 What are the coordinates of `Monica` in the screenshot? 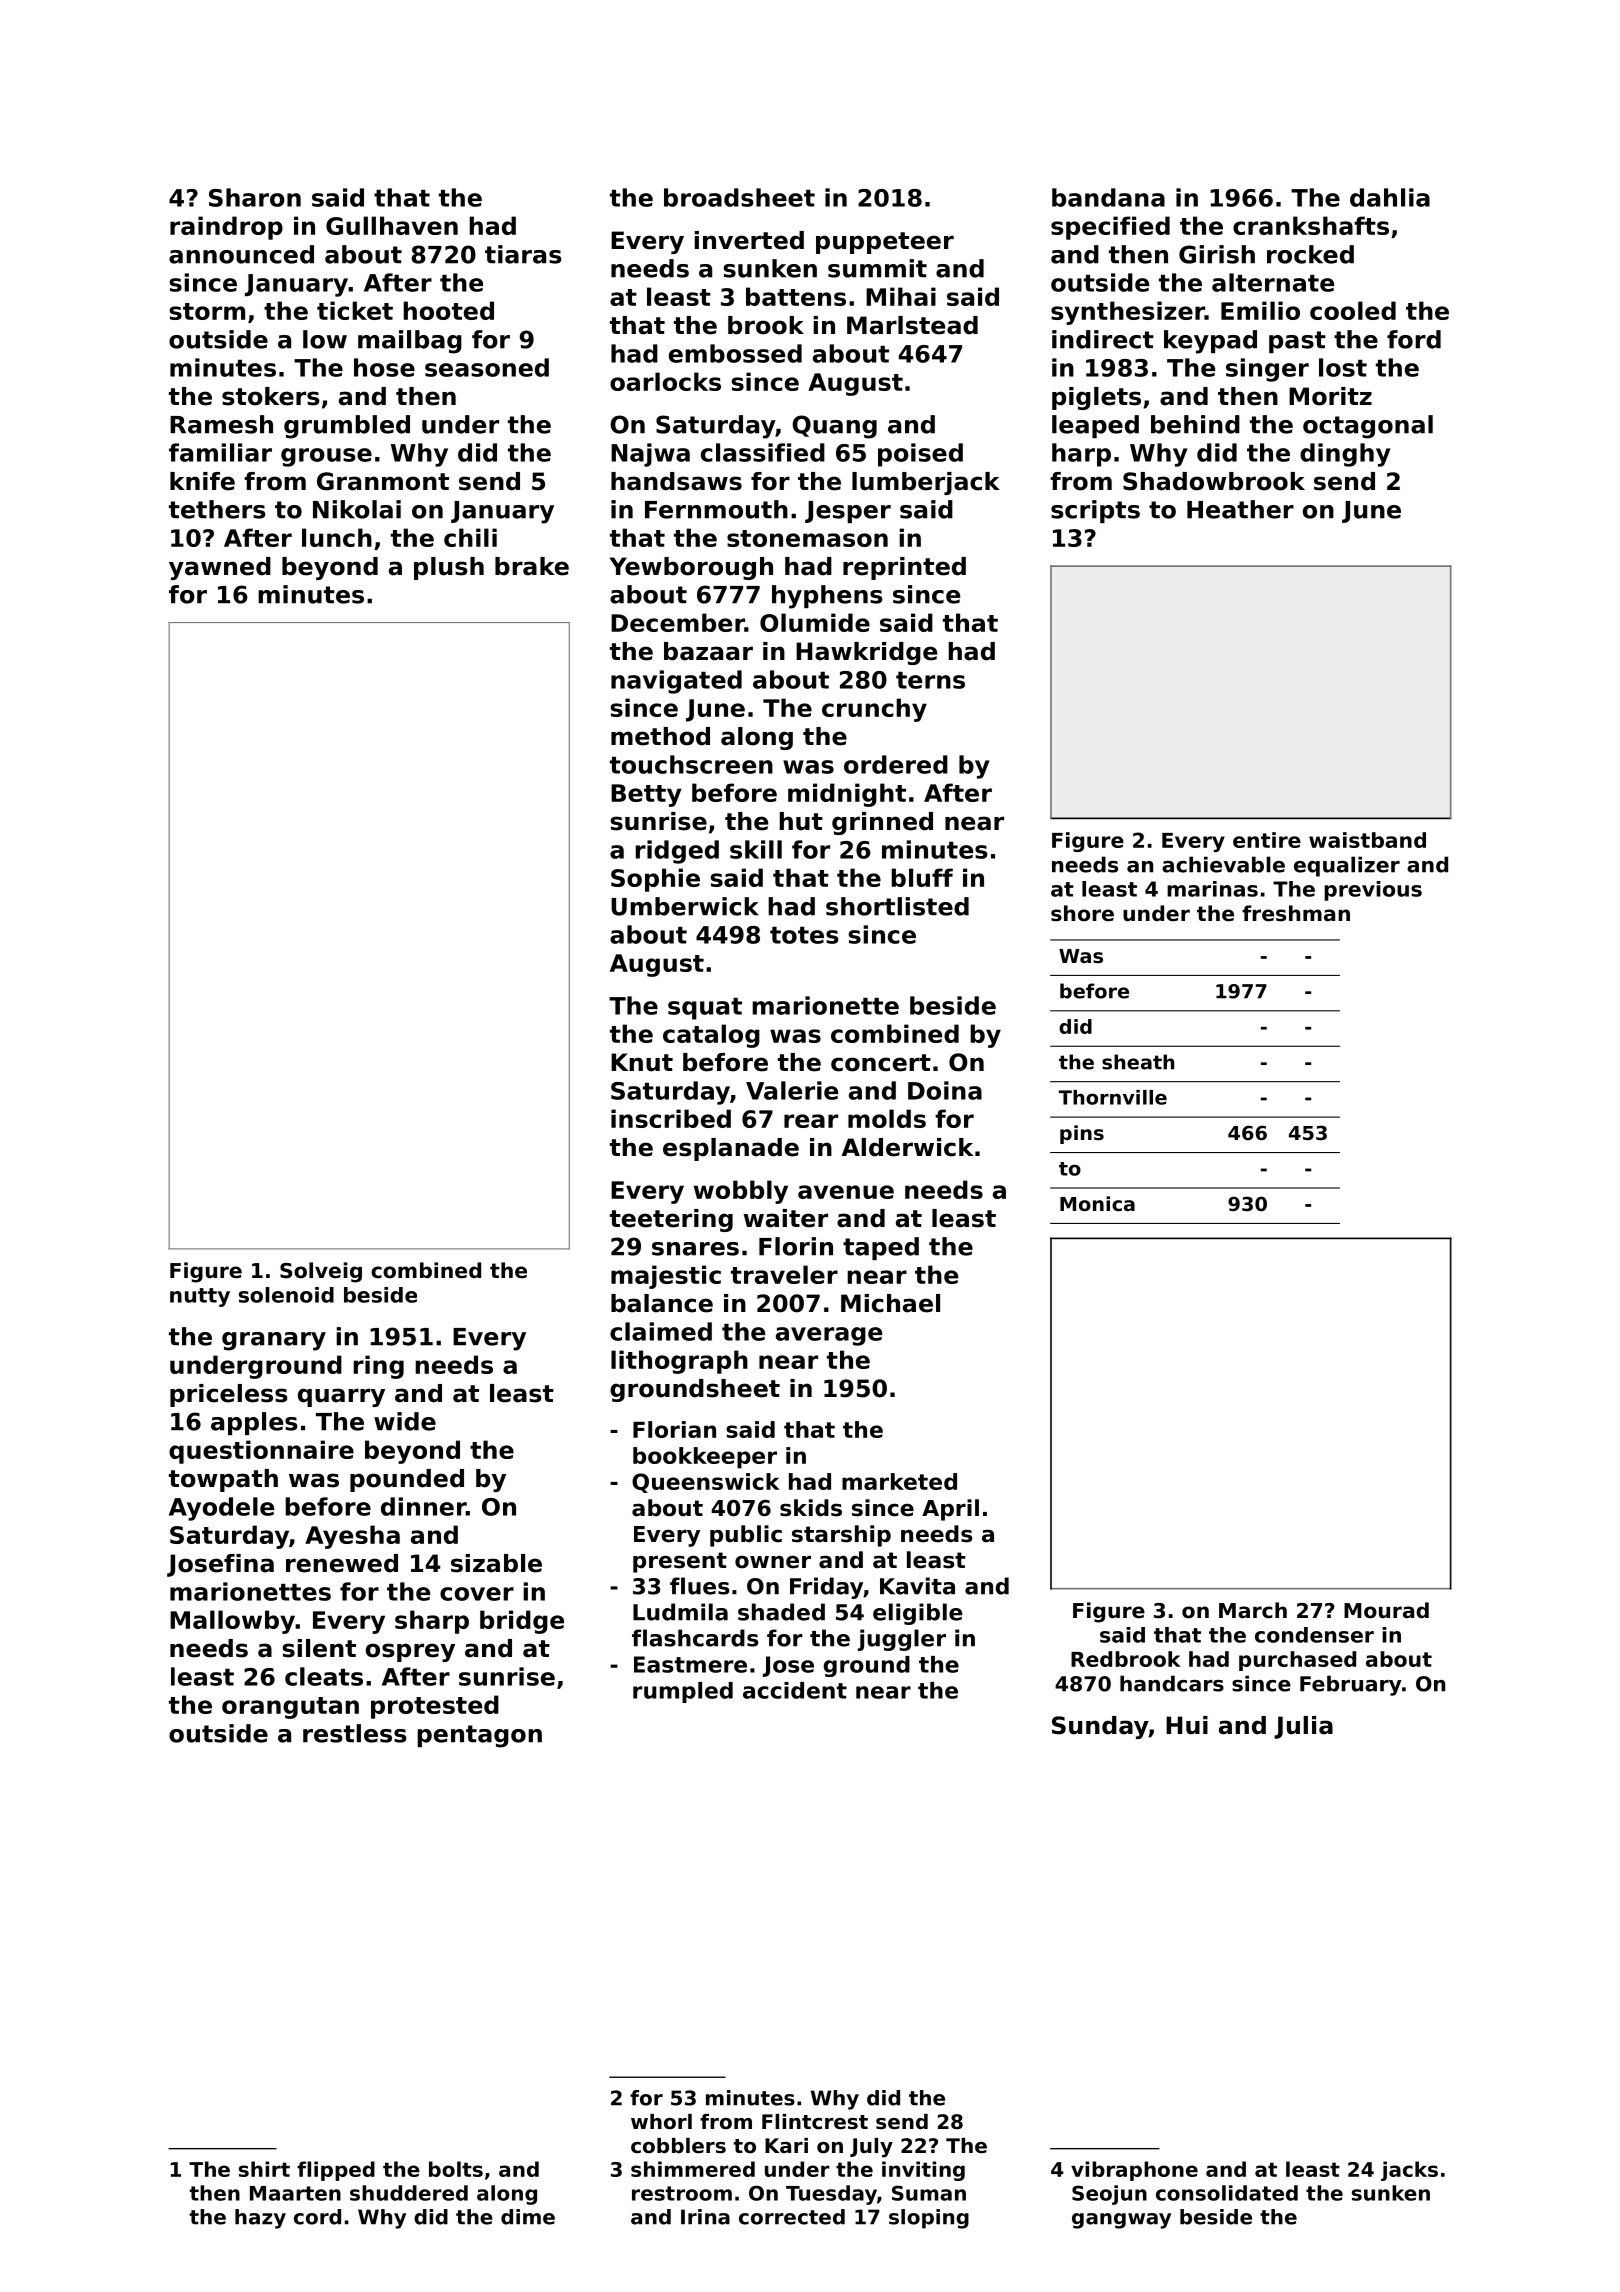 It's located at (1097, 1203).
